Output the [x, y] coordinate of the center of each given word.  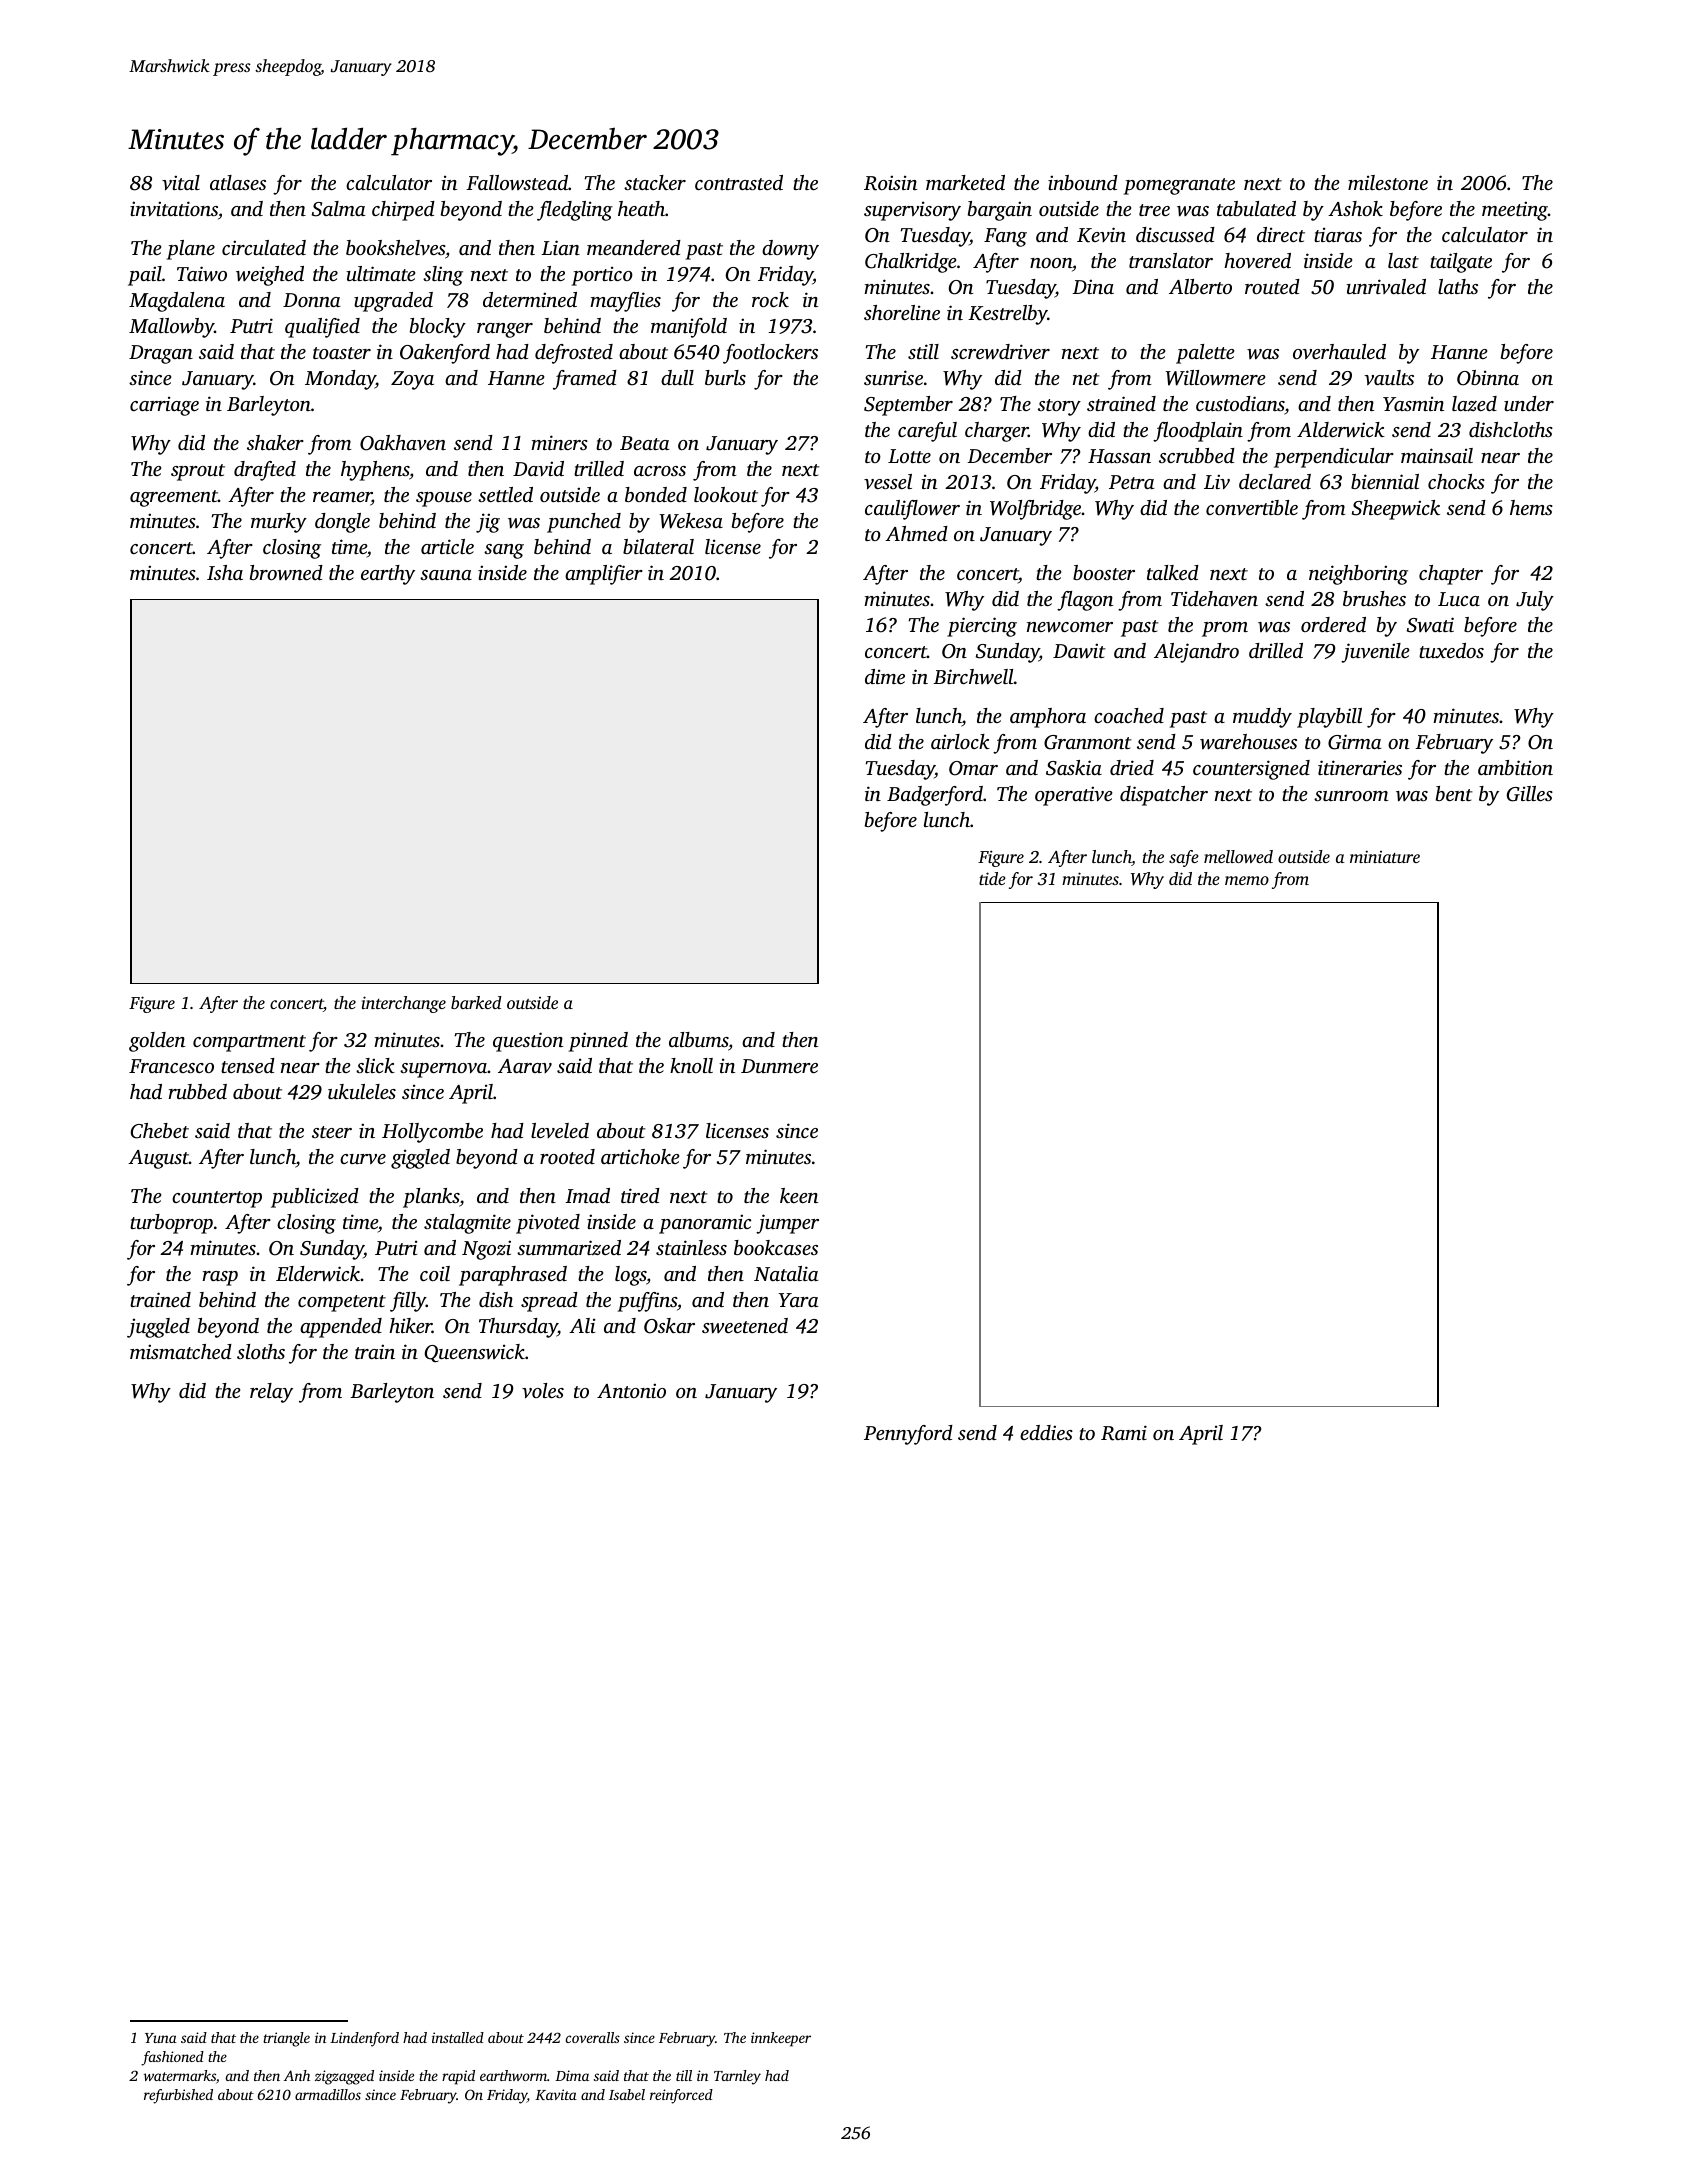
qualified [322, 328]
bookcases [776, 1247]
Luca [1459, 599]
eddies [1046, 1432]
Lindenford [364, 2039]
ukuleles [362, 1091]
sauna [446, 575]
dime [885, 676]
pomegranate [1179, 186]
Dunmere [779, 1066]
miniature [1385, 856]
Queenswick [474, 1353]
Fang [1005, 237]
